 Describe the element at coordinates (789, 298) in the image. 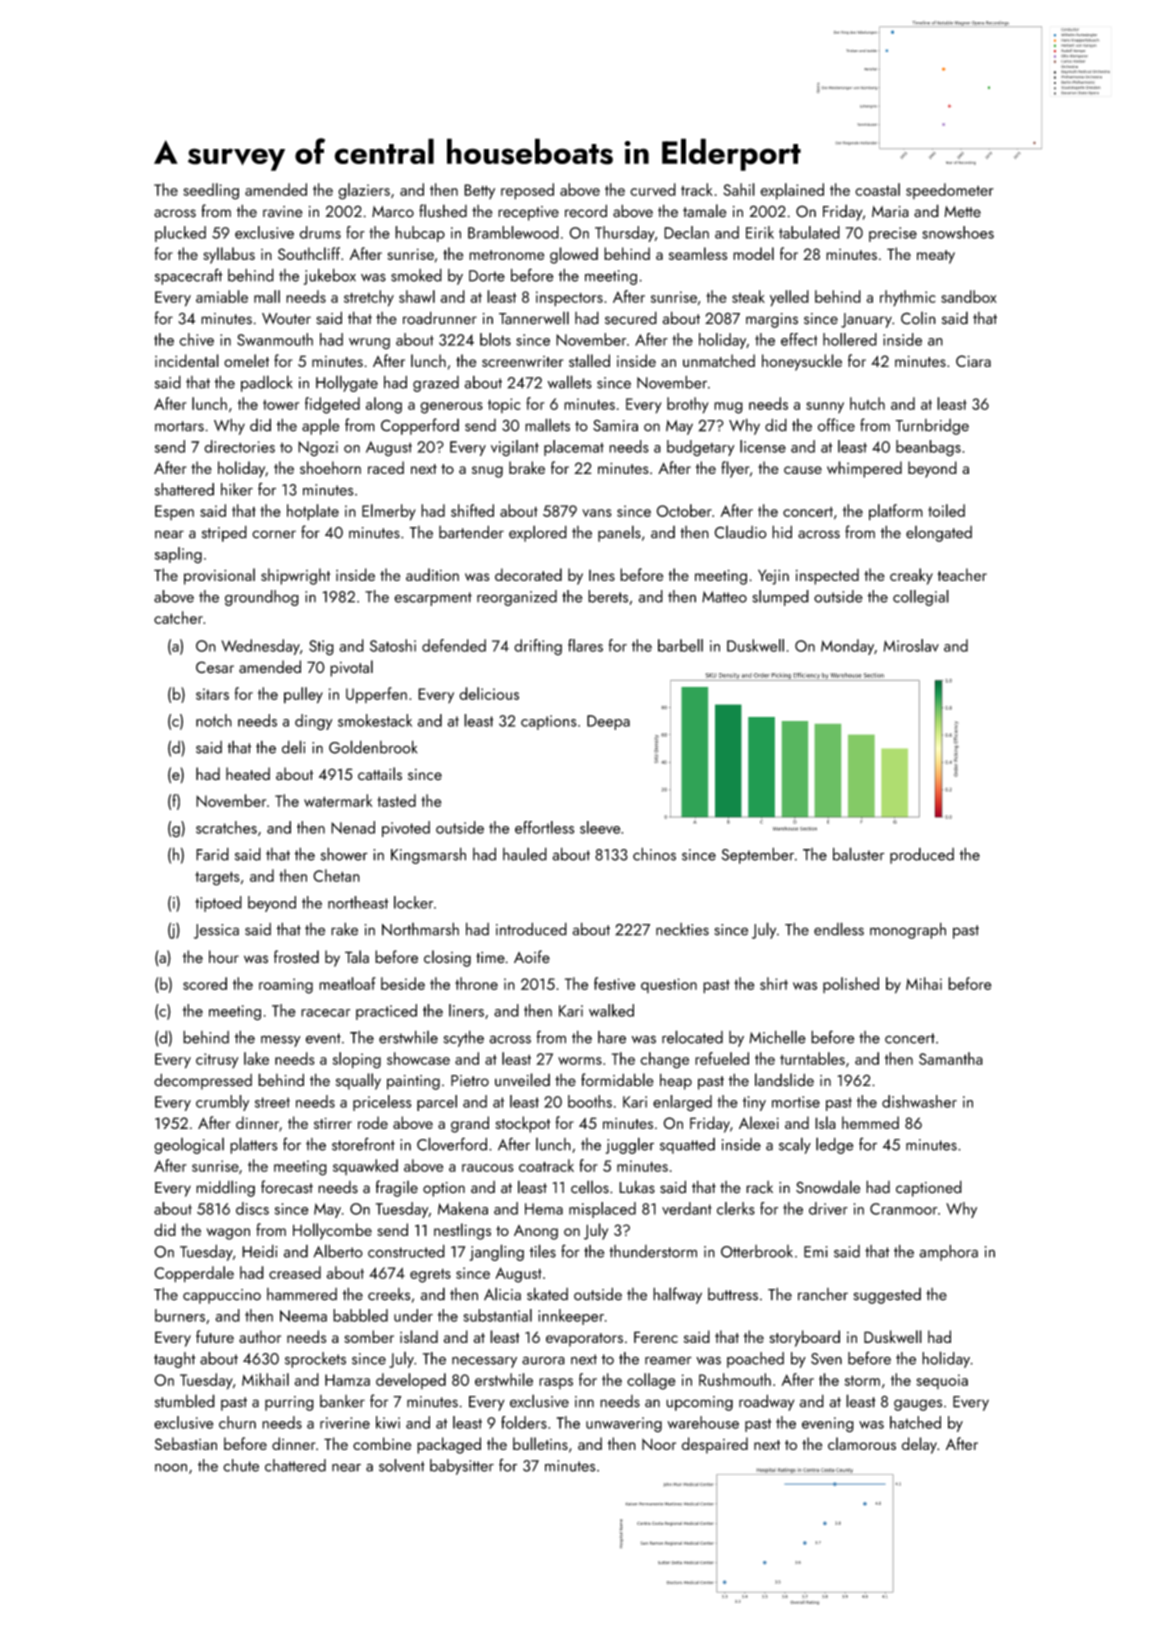

I see `yelled` at that location.
